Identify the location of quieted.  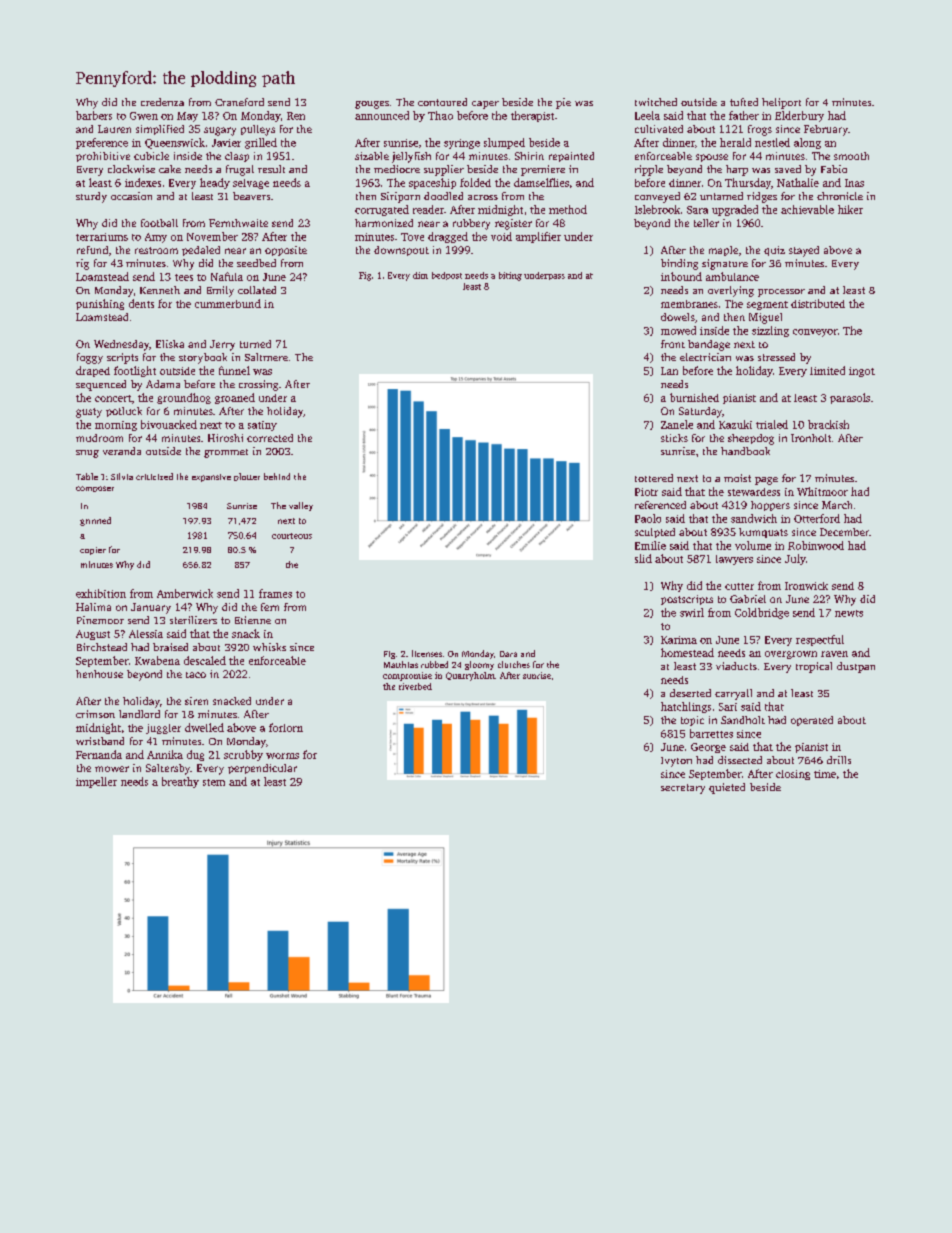
(727, 788).
